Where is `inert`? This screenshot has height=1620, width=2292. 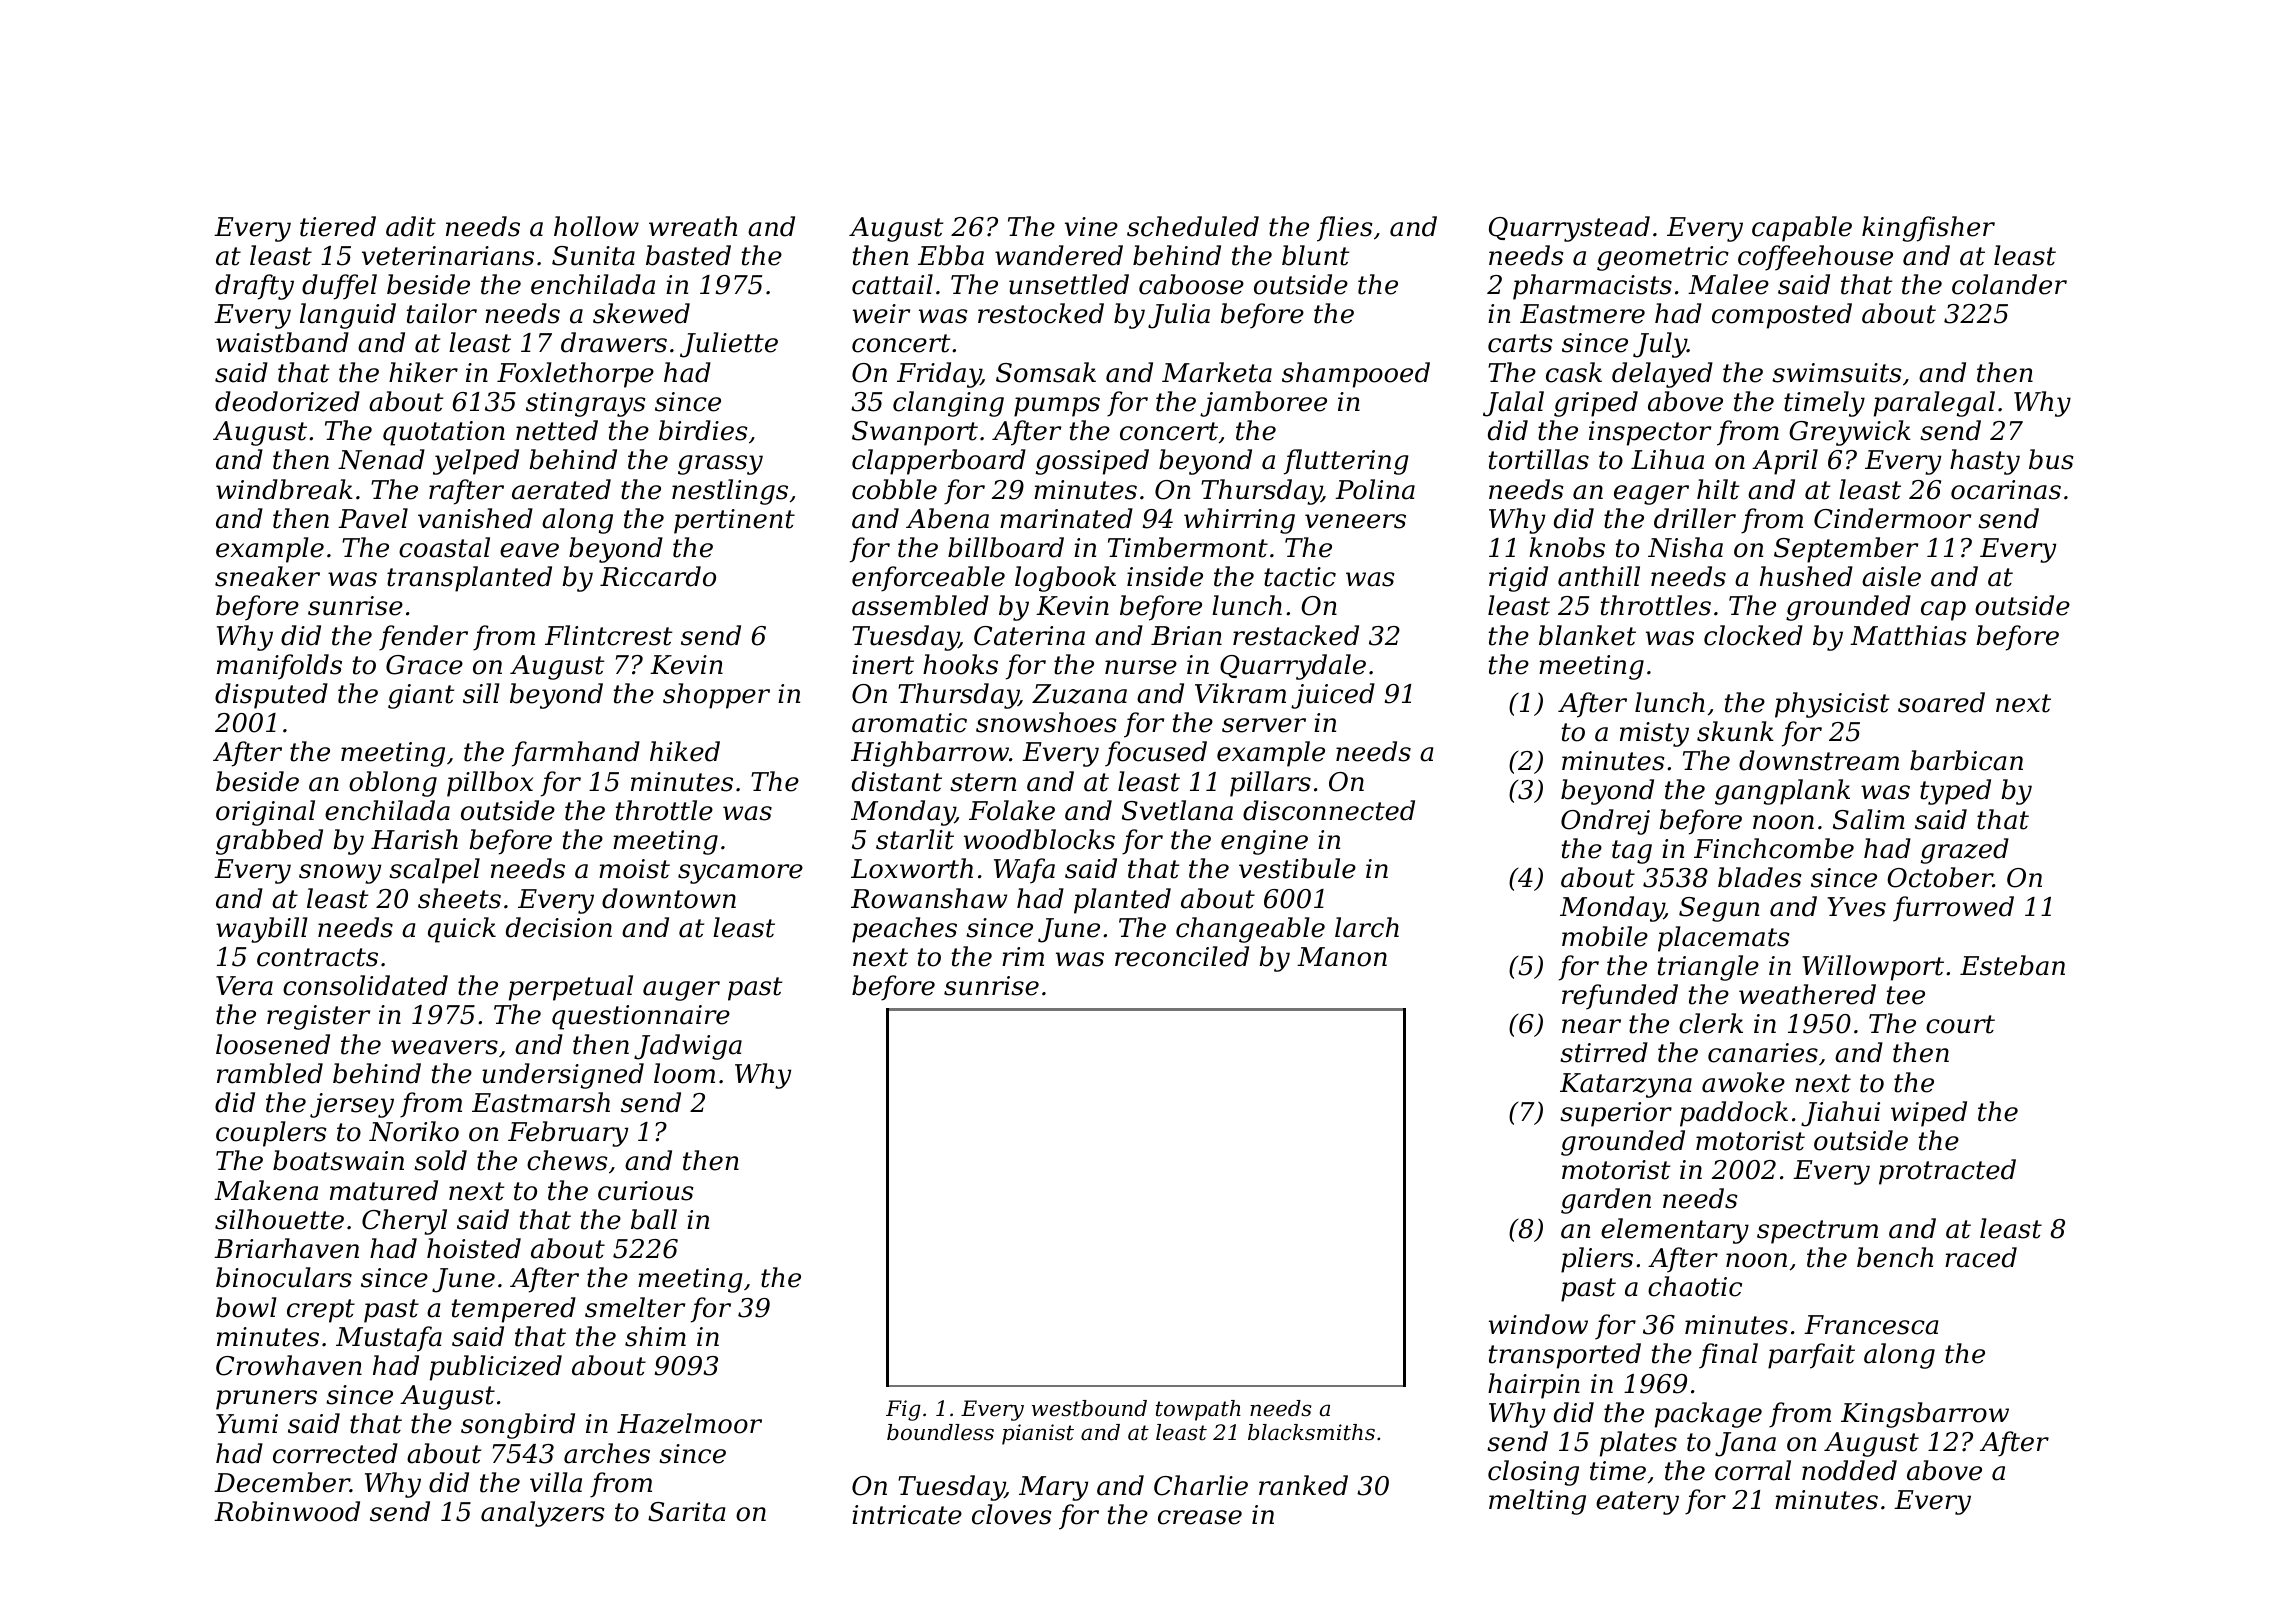 inert is located at coordinates (883, 665).
